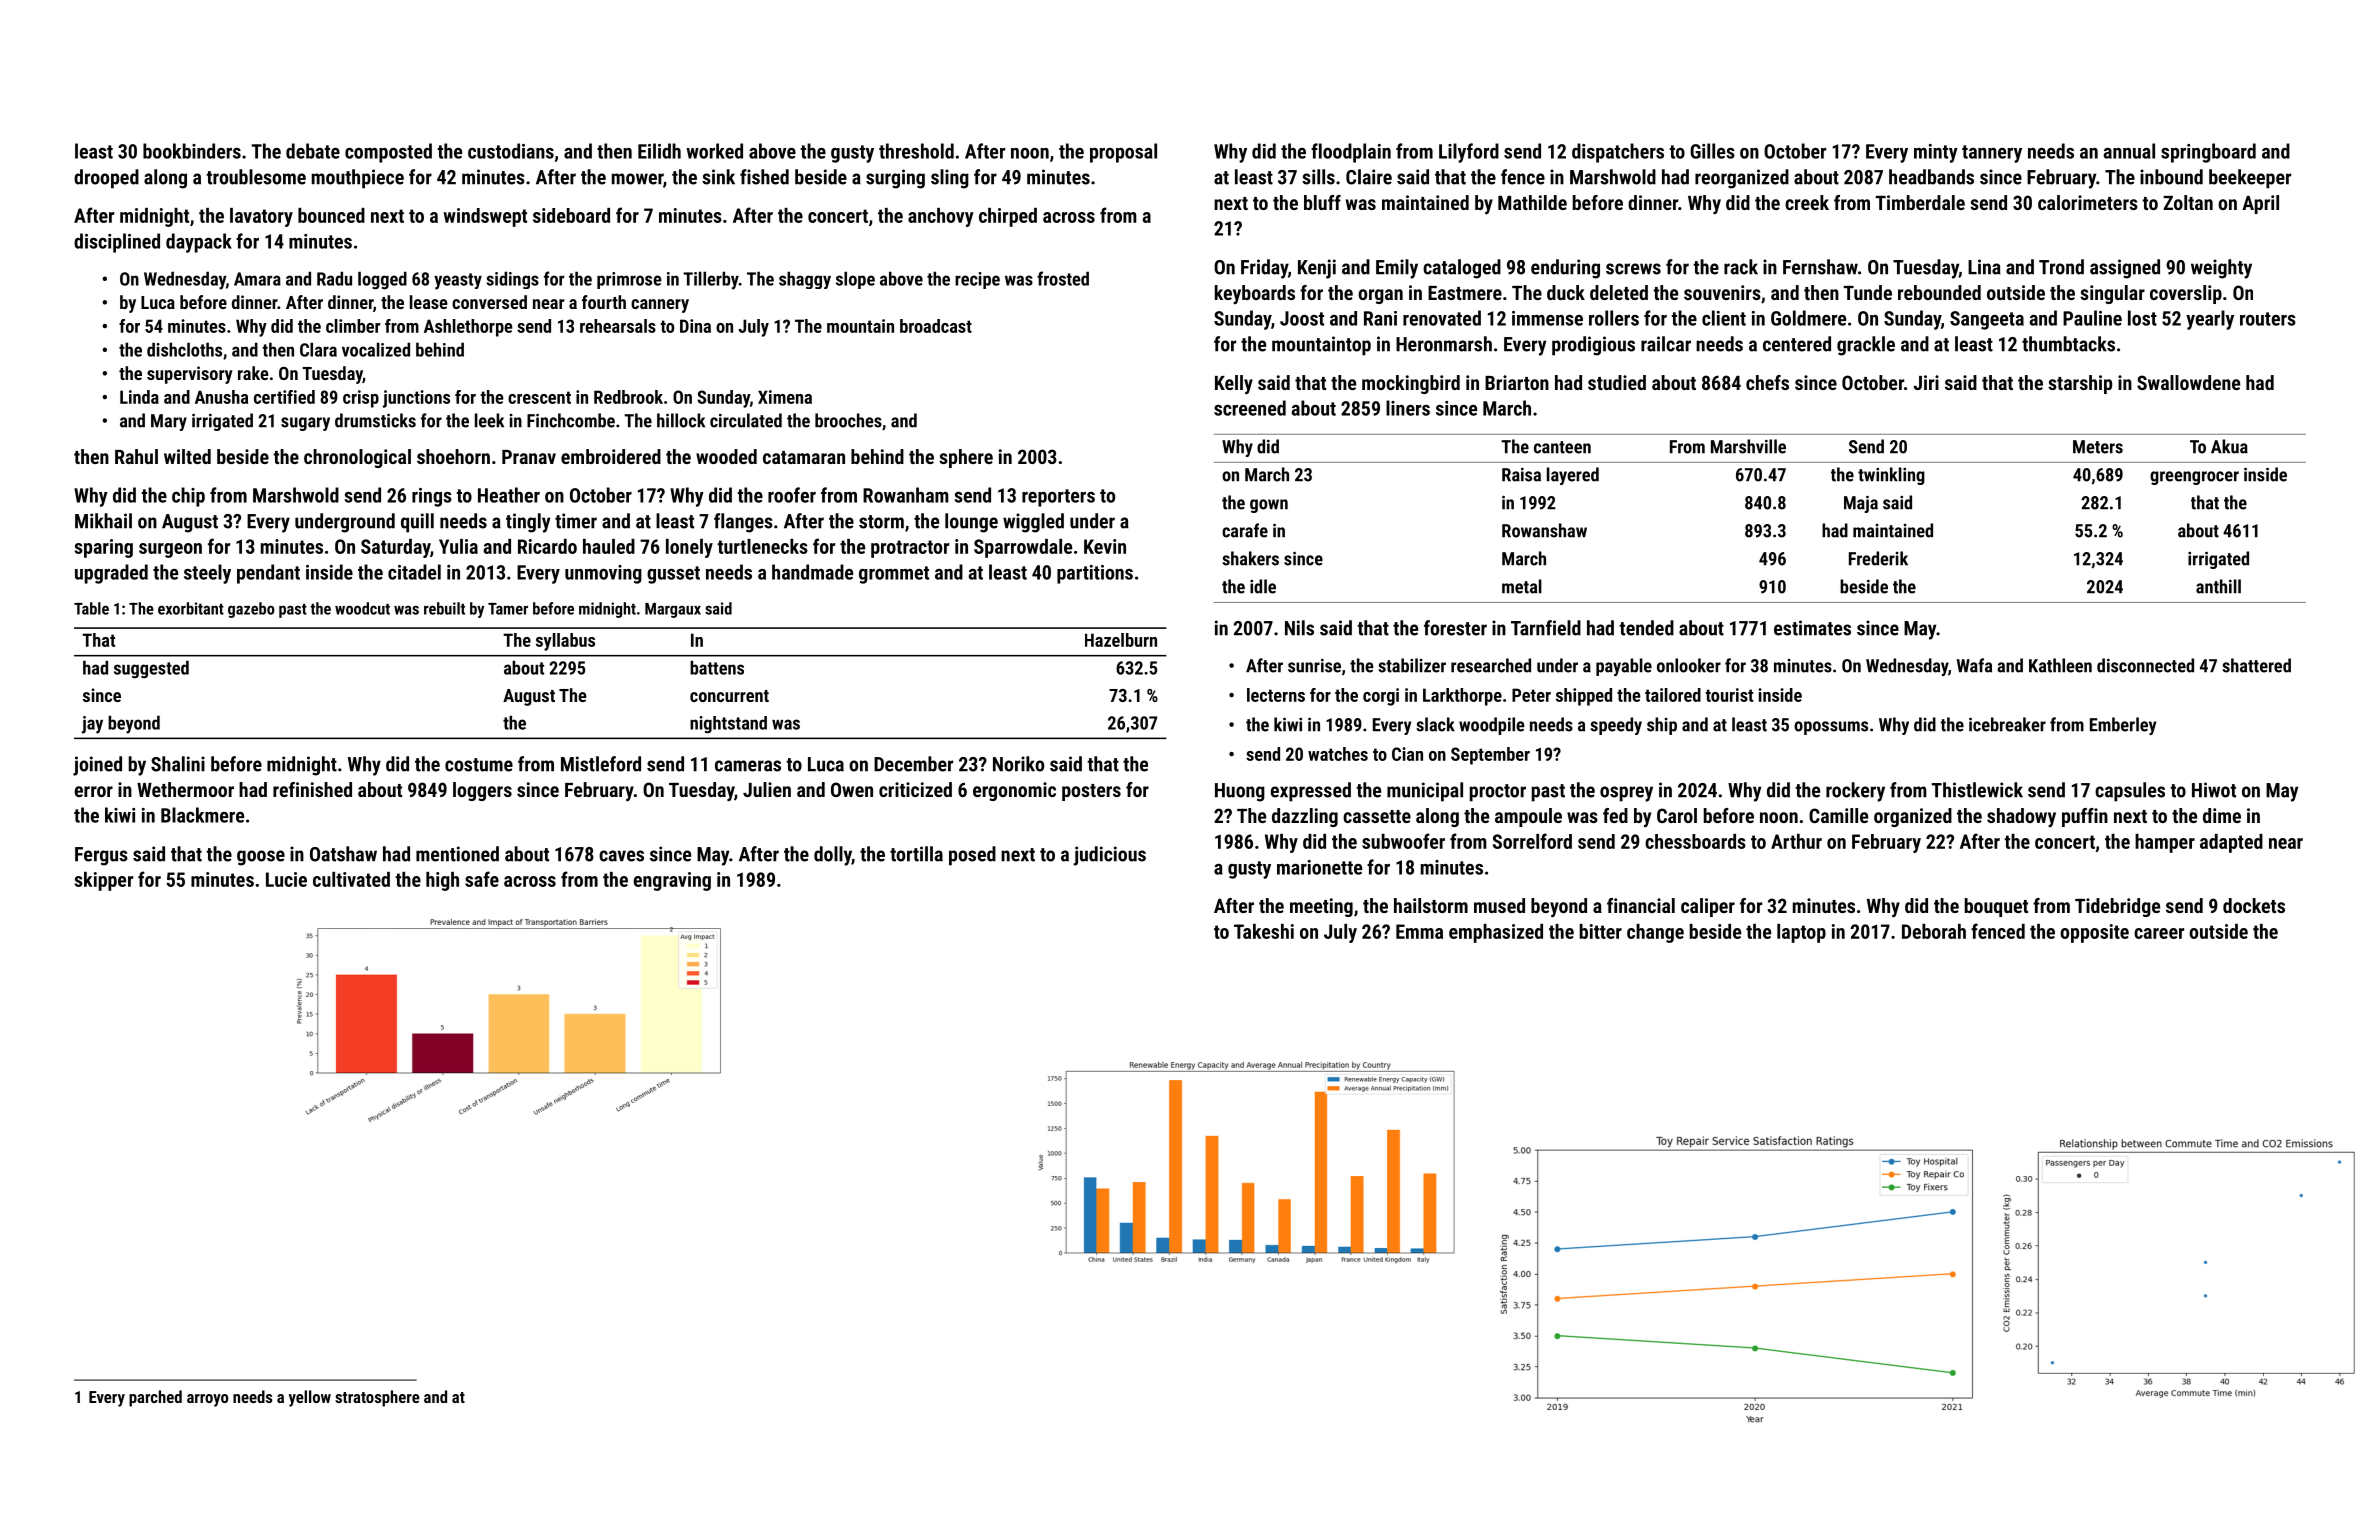 Image resolution: width=2380 pixels, height=1540 pixels. Describe the element at coordinates (1712, 151) in the document. I see `Gilles` at that location.
